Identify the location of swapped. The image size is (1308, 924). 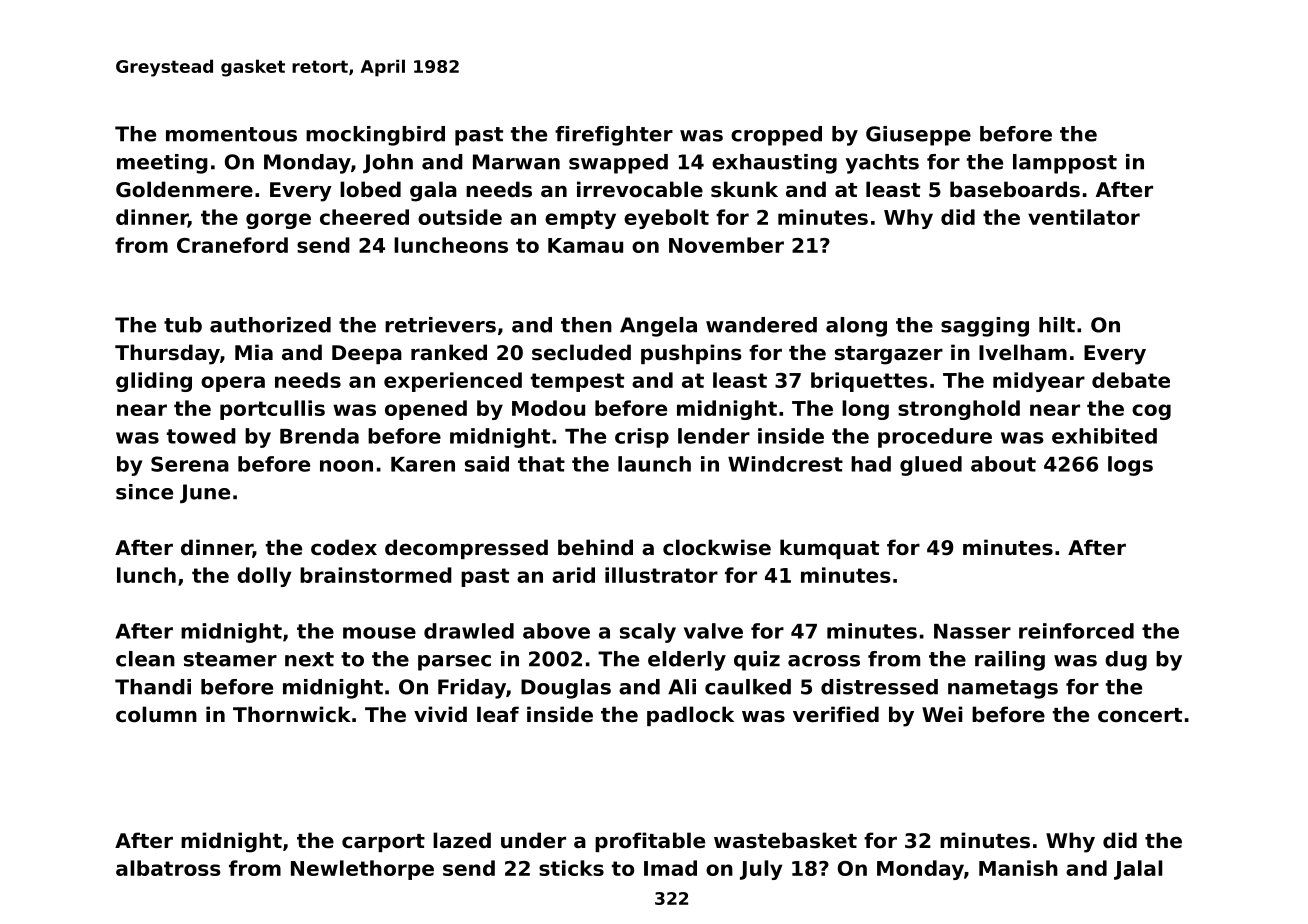
(618, 164).
